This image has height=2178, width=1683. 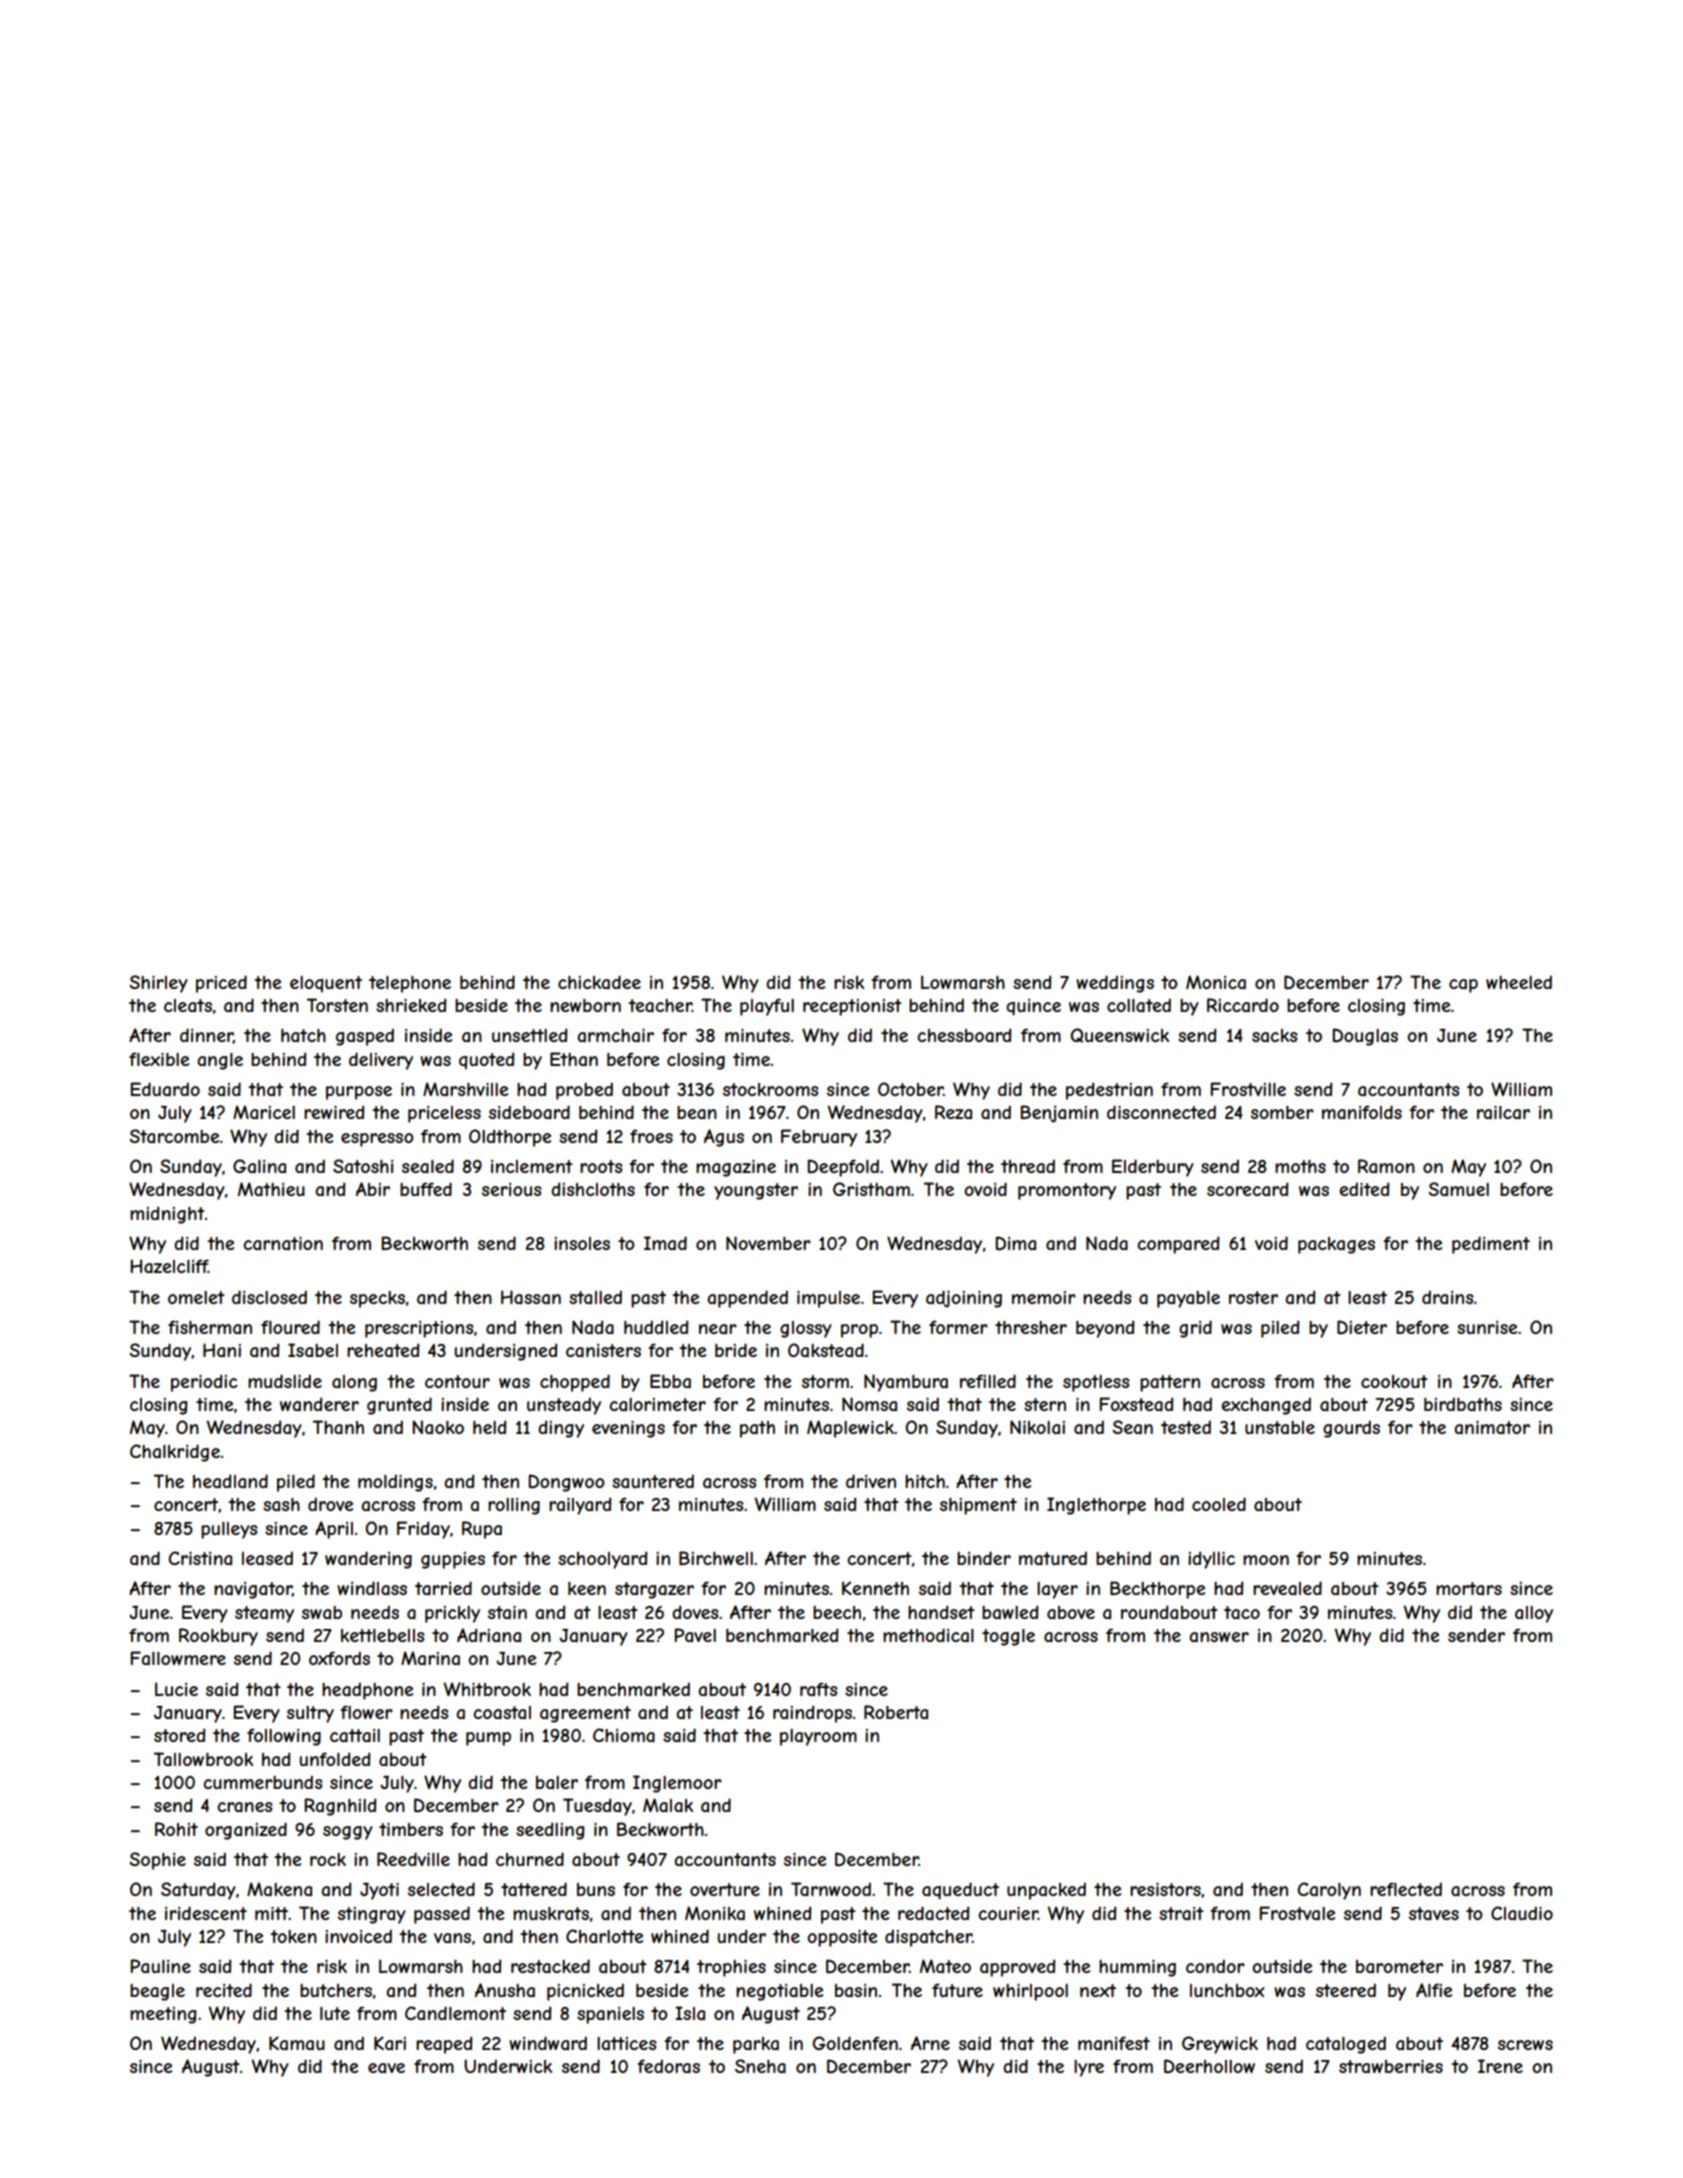 What do you see at coordinates (1329, 1891) in the image?
I see `Carolyn` at bounding box center [1329, 1891].
